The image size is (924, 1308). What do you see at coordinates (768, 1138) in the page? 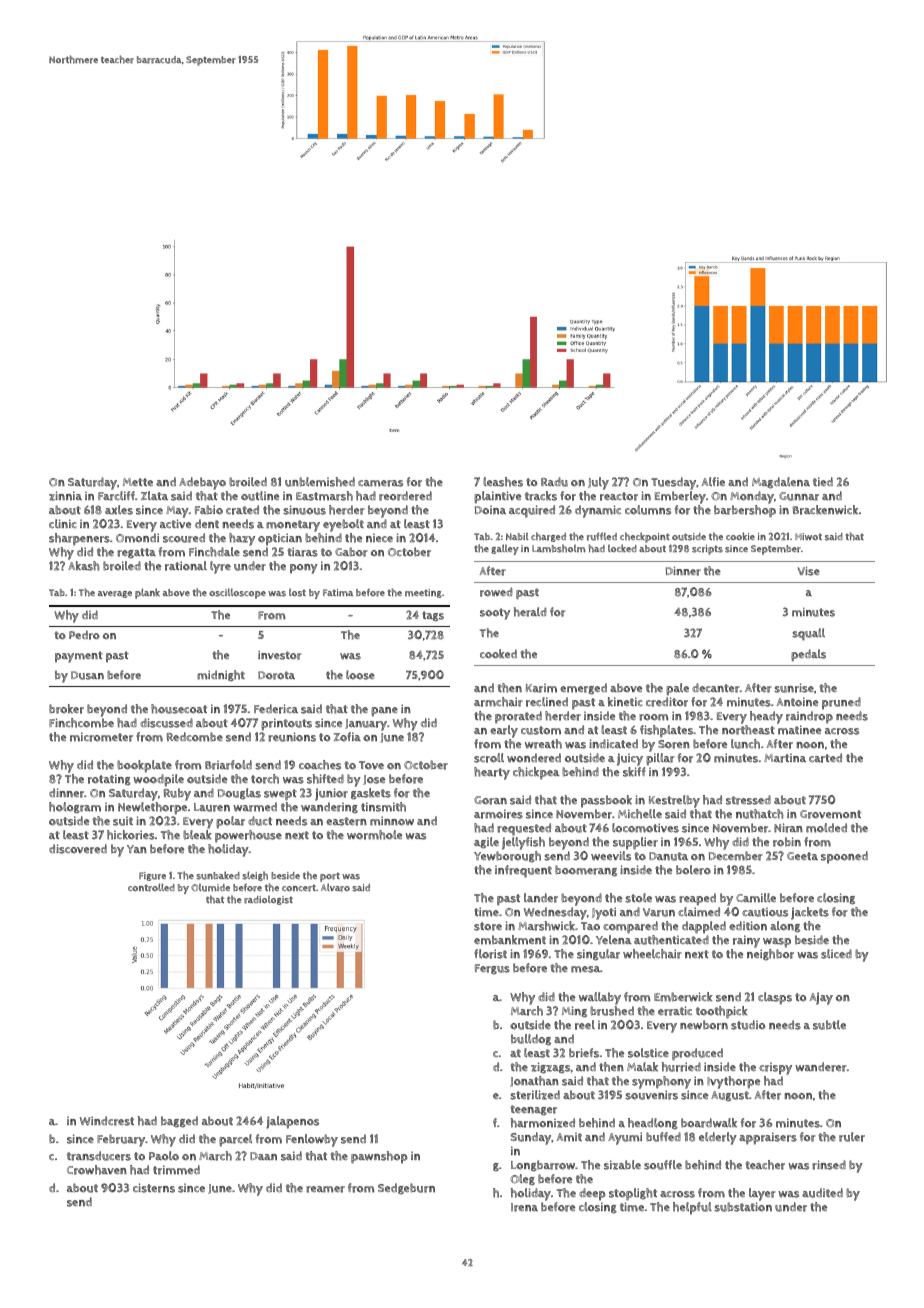
I see `appraisers` at bounding box center [768, 1138].
